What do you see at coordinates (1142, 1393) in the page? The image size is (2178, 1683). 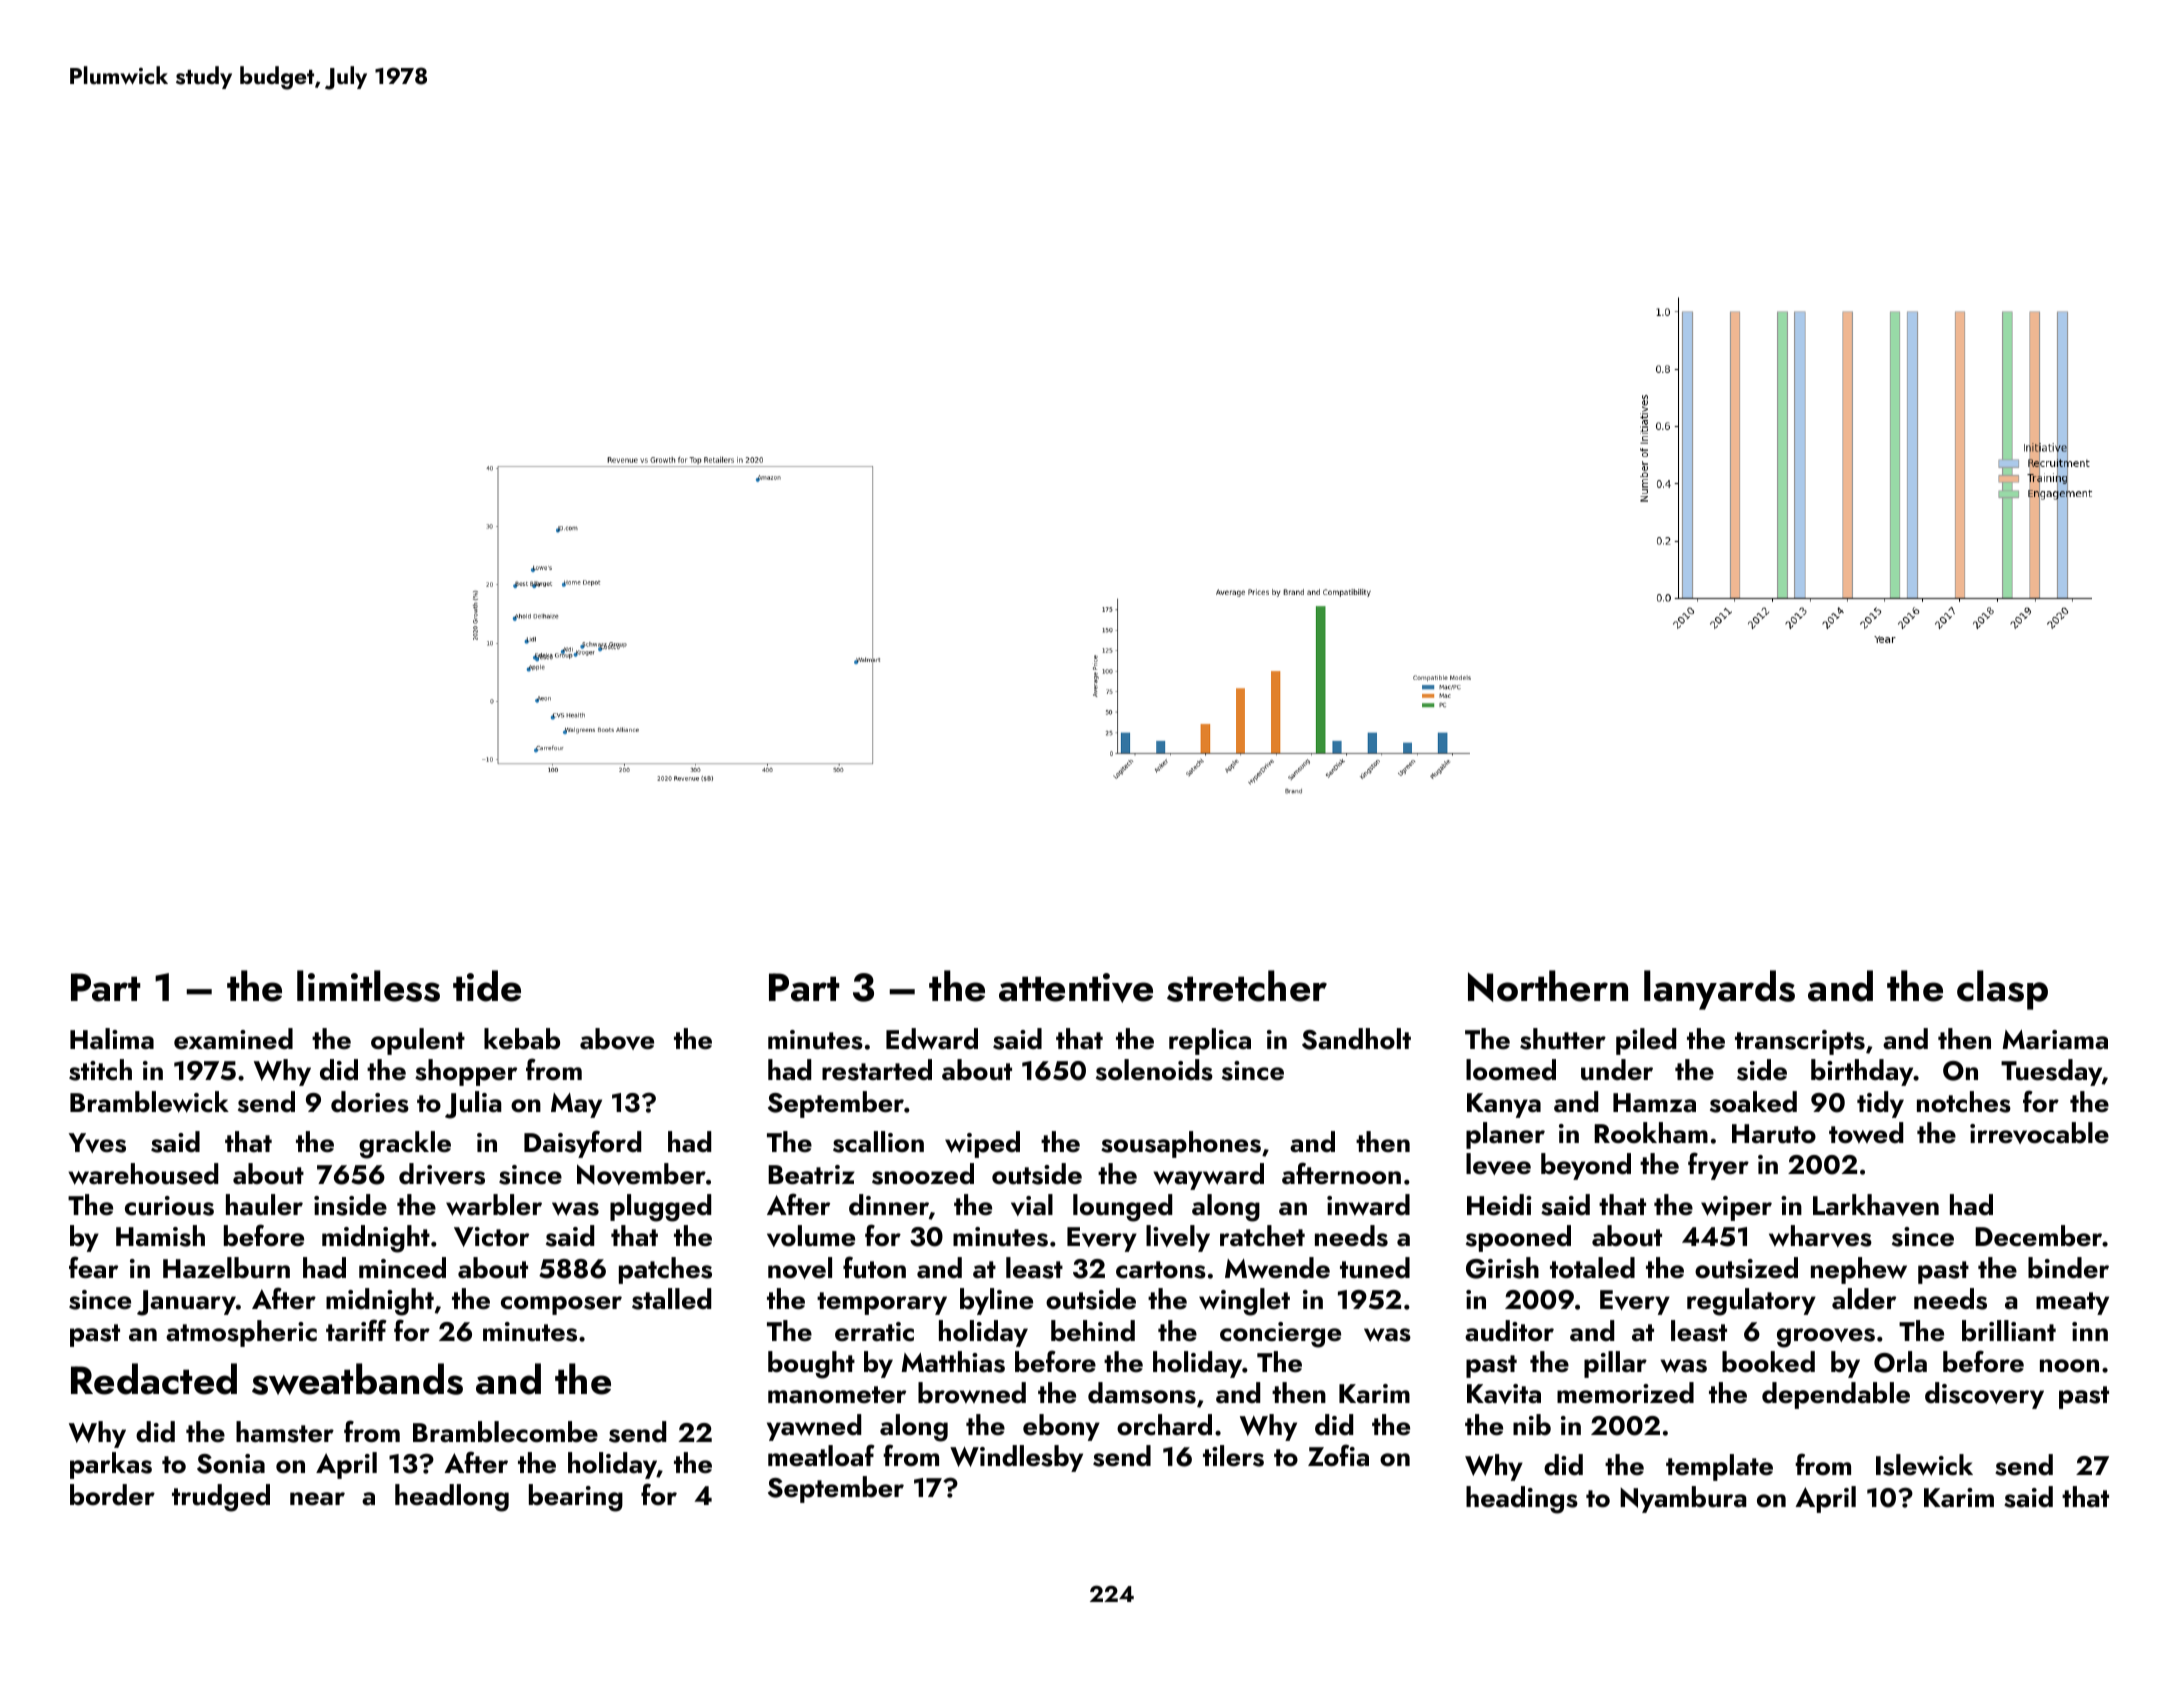 I see `damsons` at bounding box center [1142, 1393].
